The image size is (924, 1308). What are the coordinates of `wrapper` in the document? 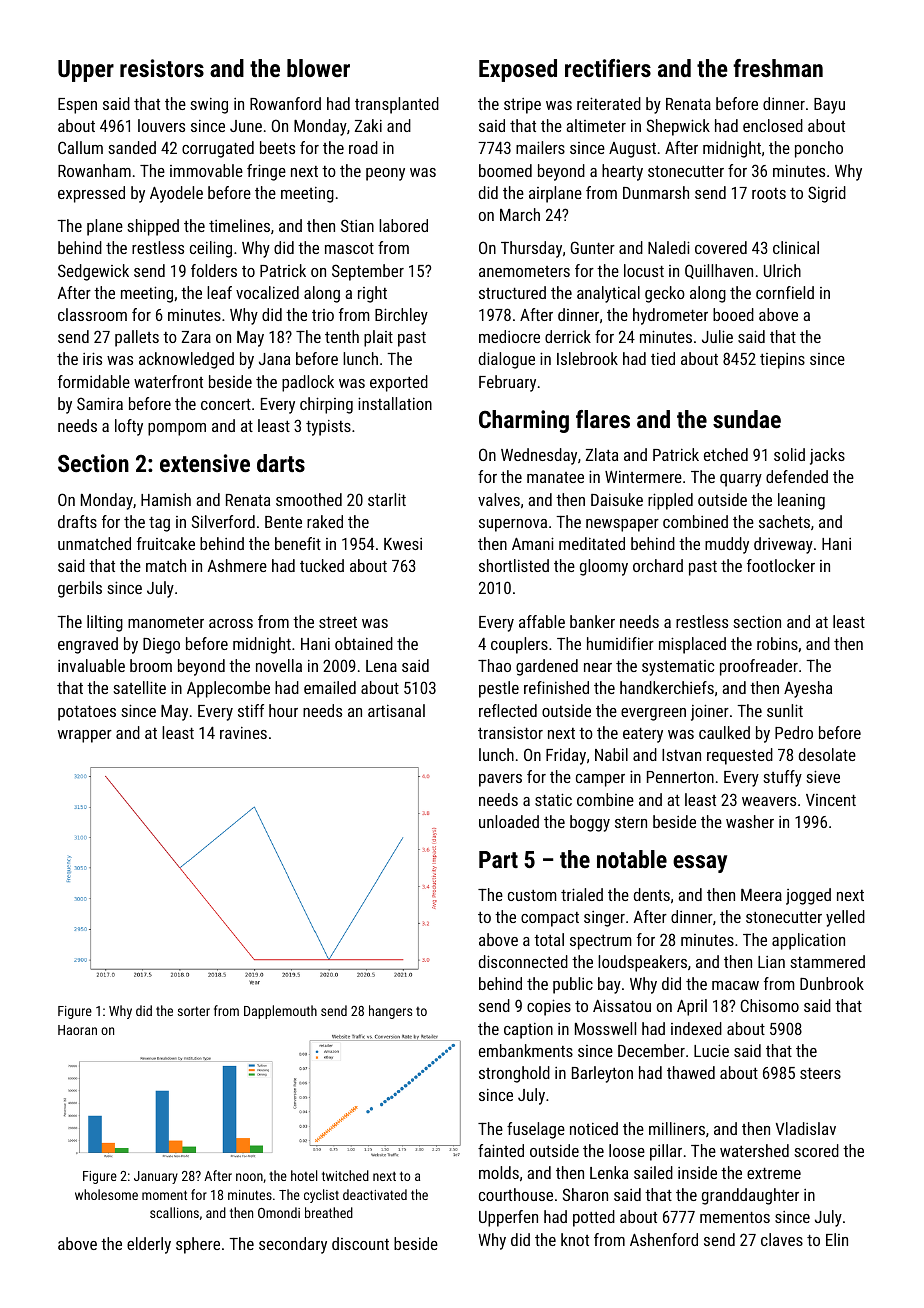 It's located at (85, 736).
